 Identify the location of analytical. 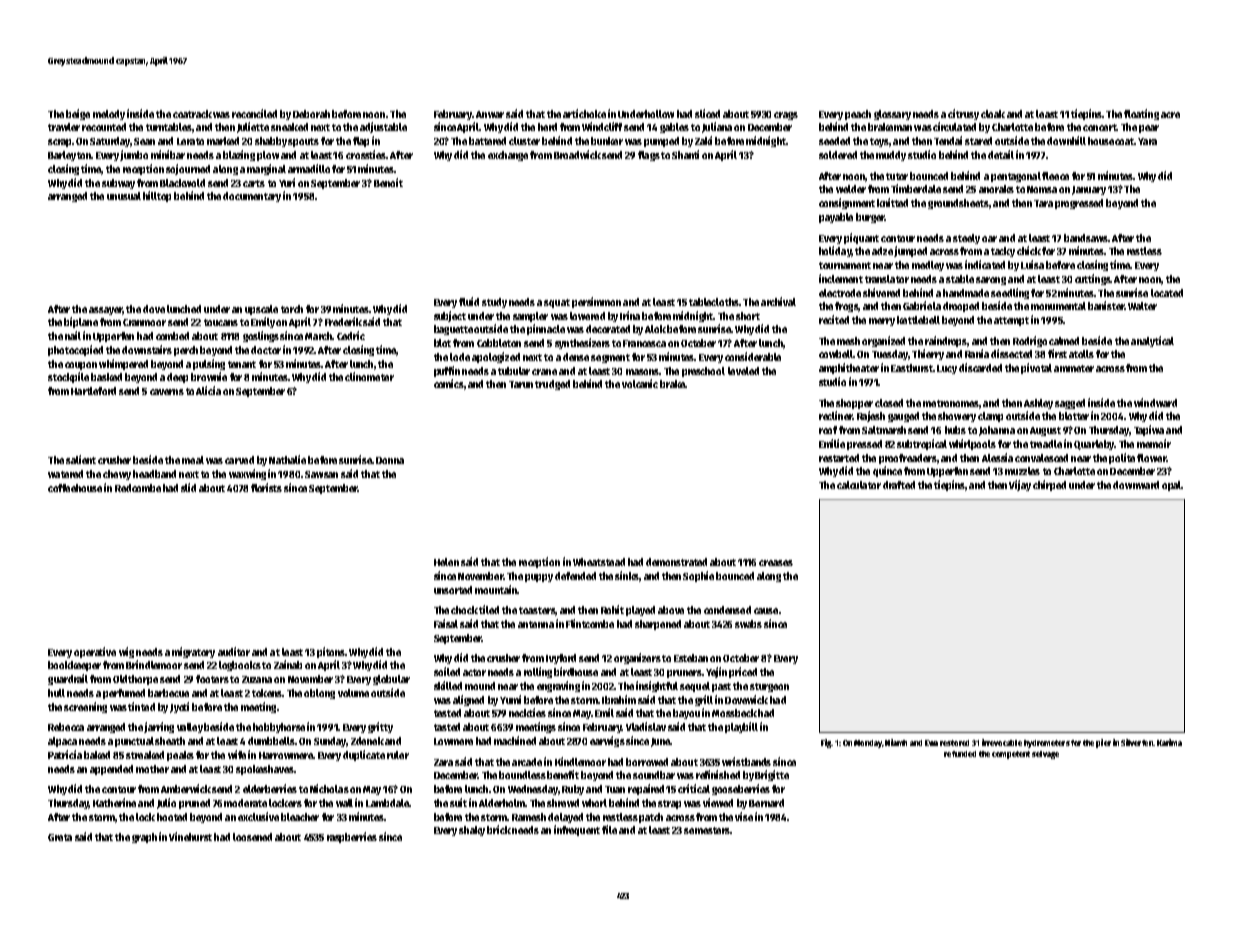
(1152, 341).
